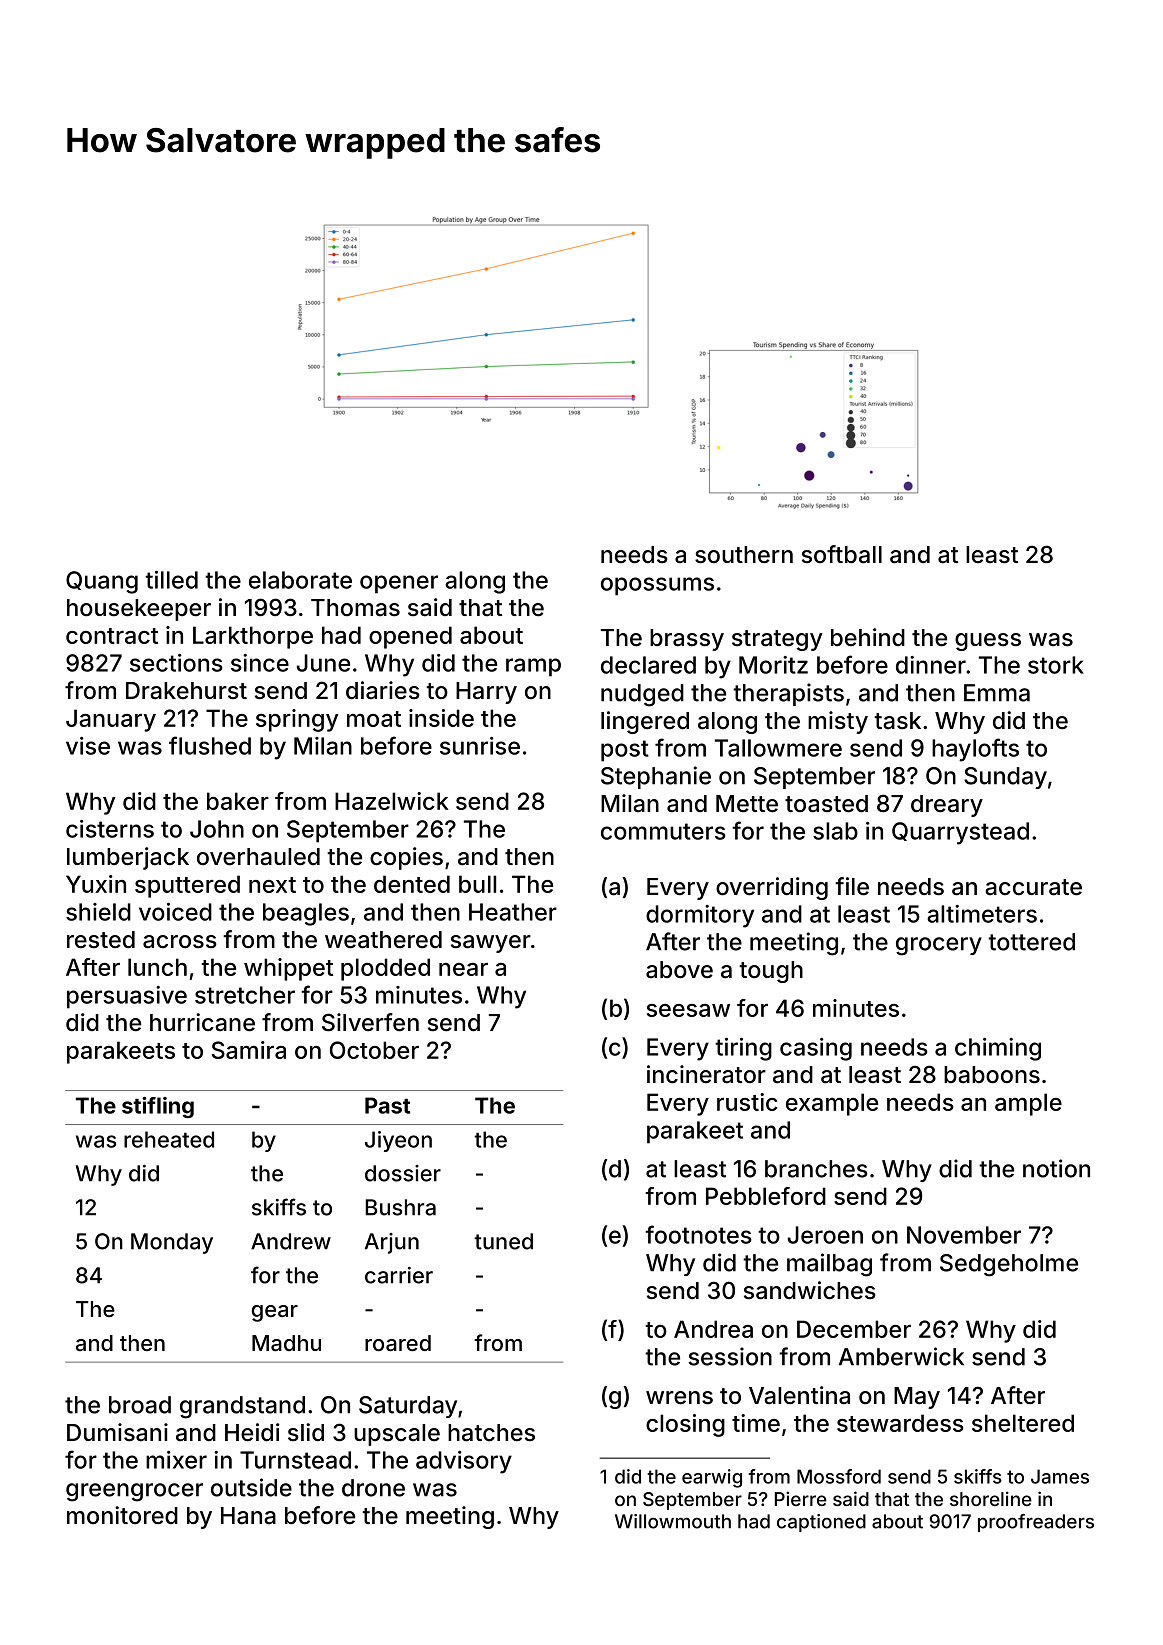  What do you see at coordinates (1009, 1265) in the document?
I see `Sedgeholme` at bounding box center [1009, 1265].
